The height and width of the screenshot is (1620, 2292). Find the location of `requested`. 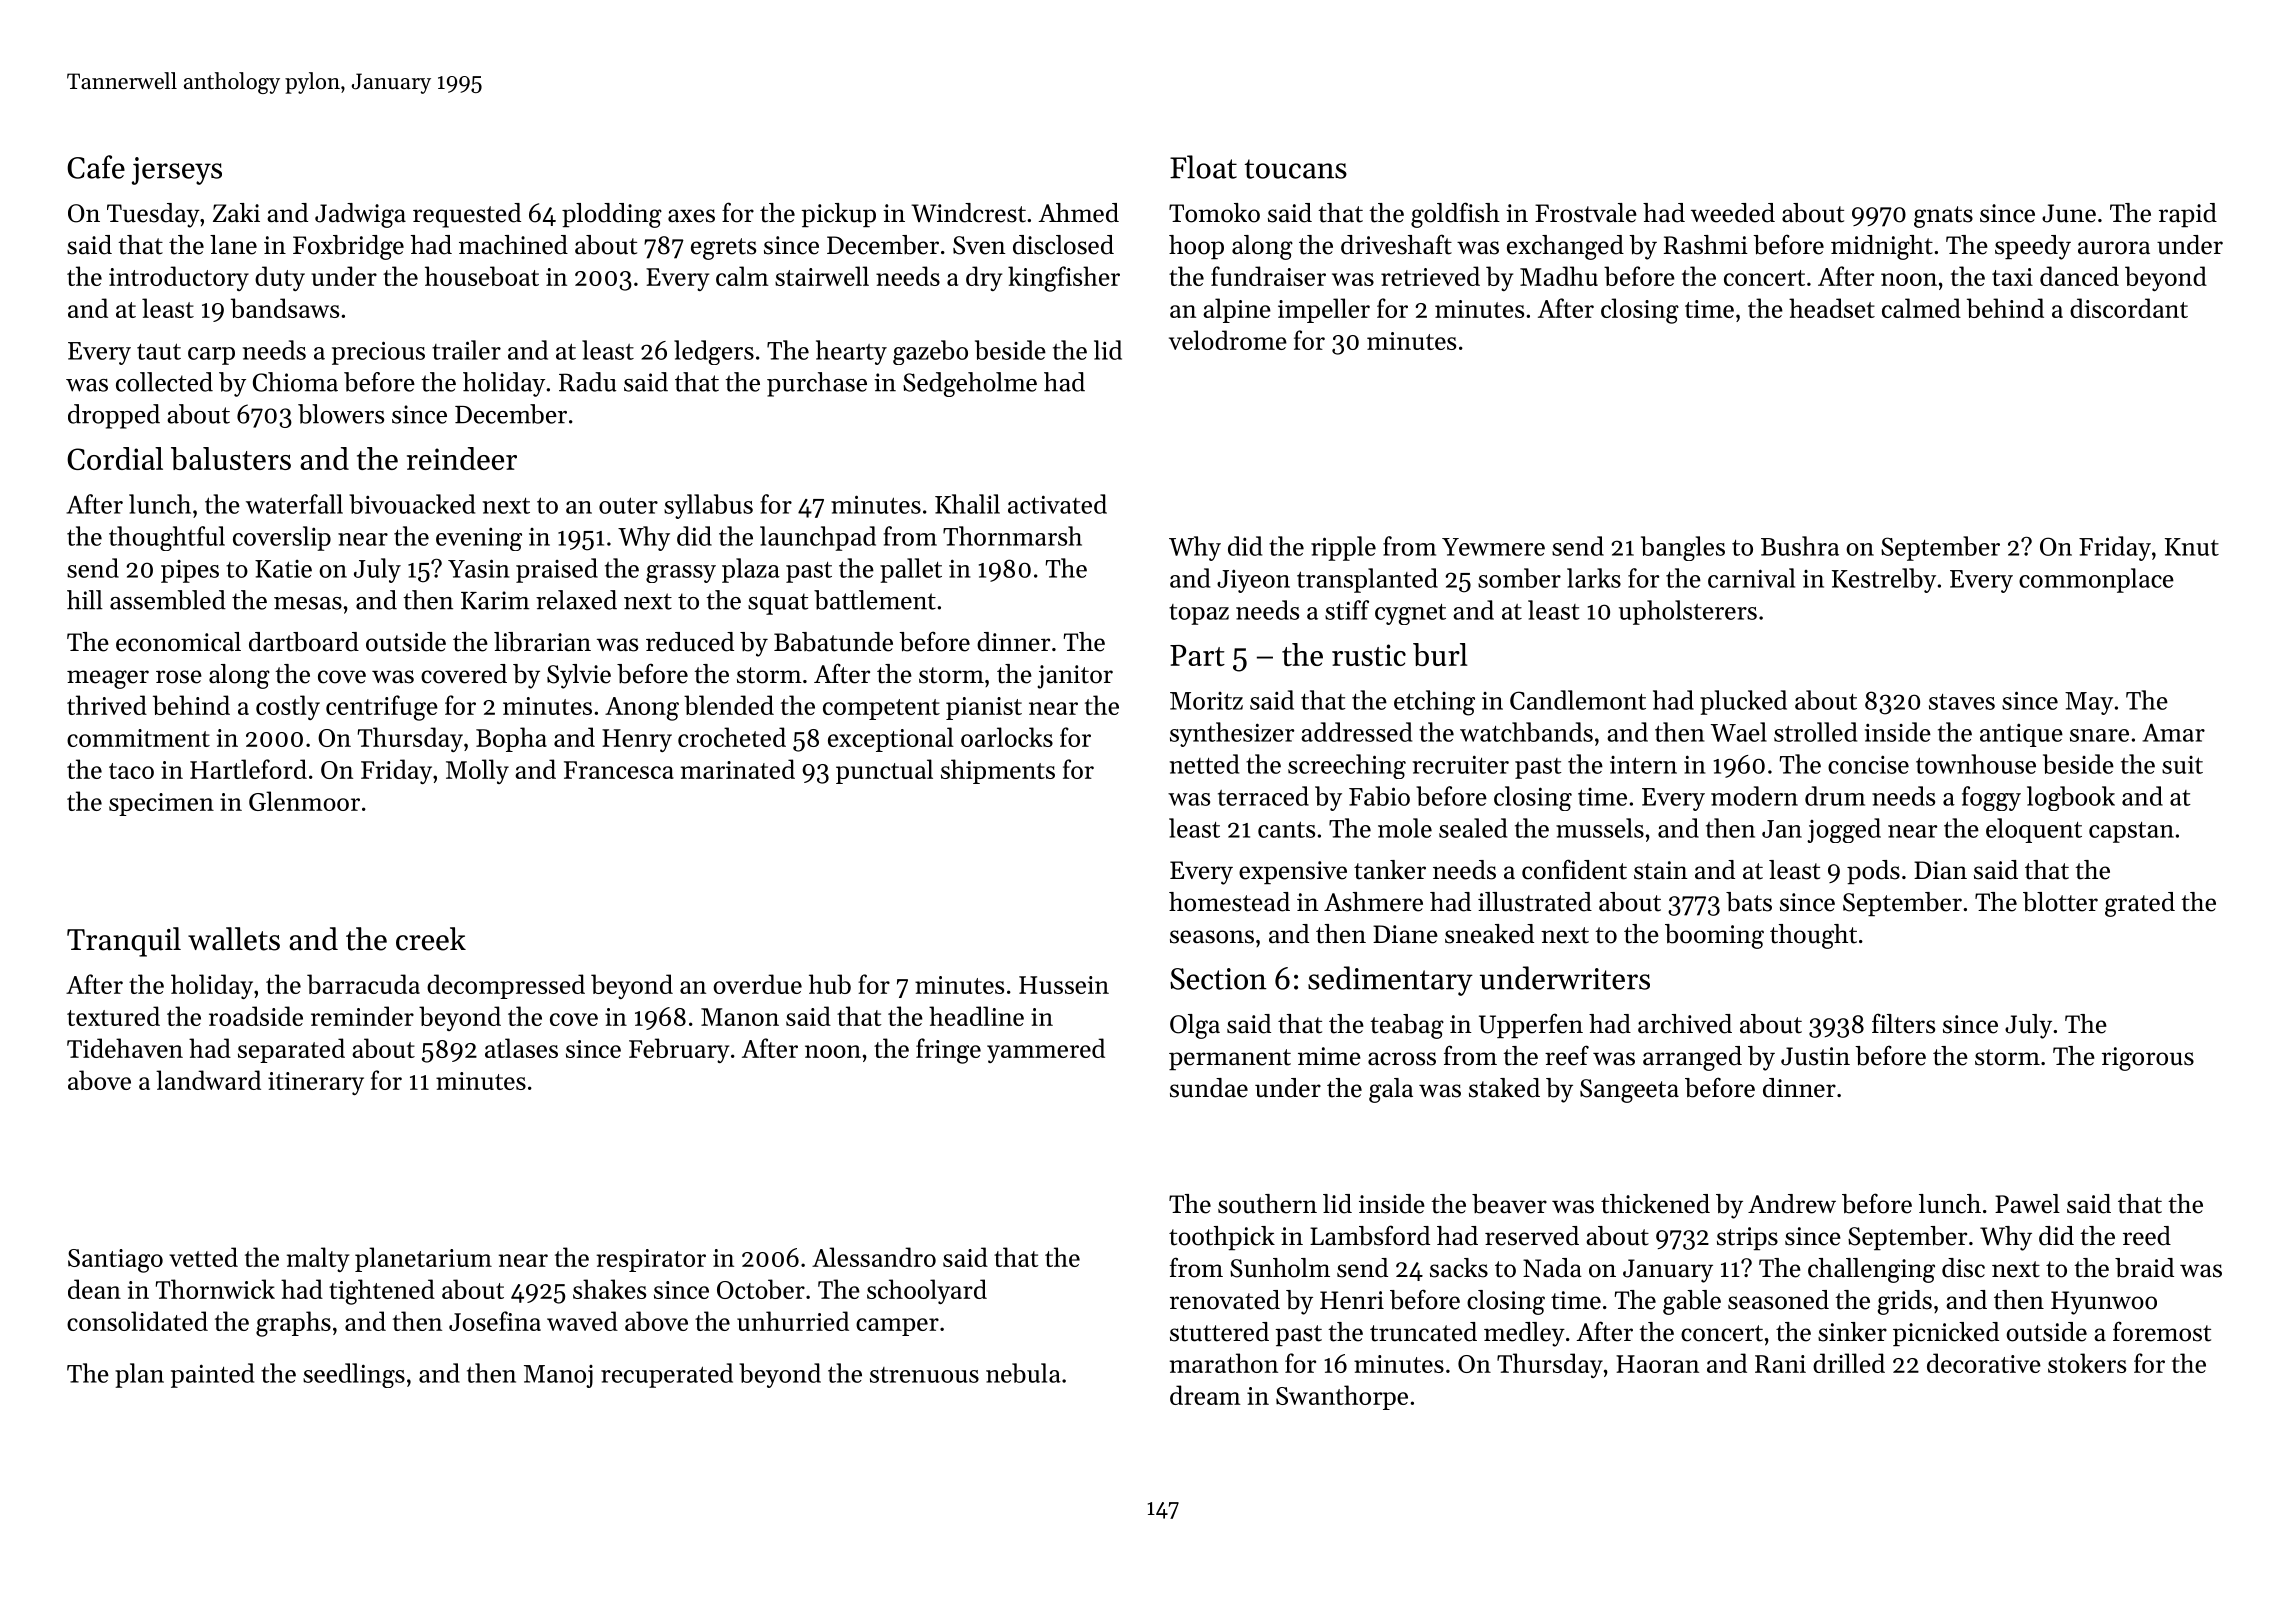

requested is located at coordinates (467, 215).
